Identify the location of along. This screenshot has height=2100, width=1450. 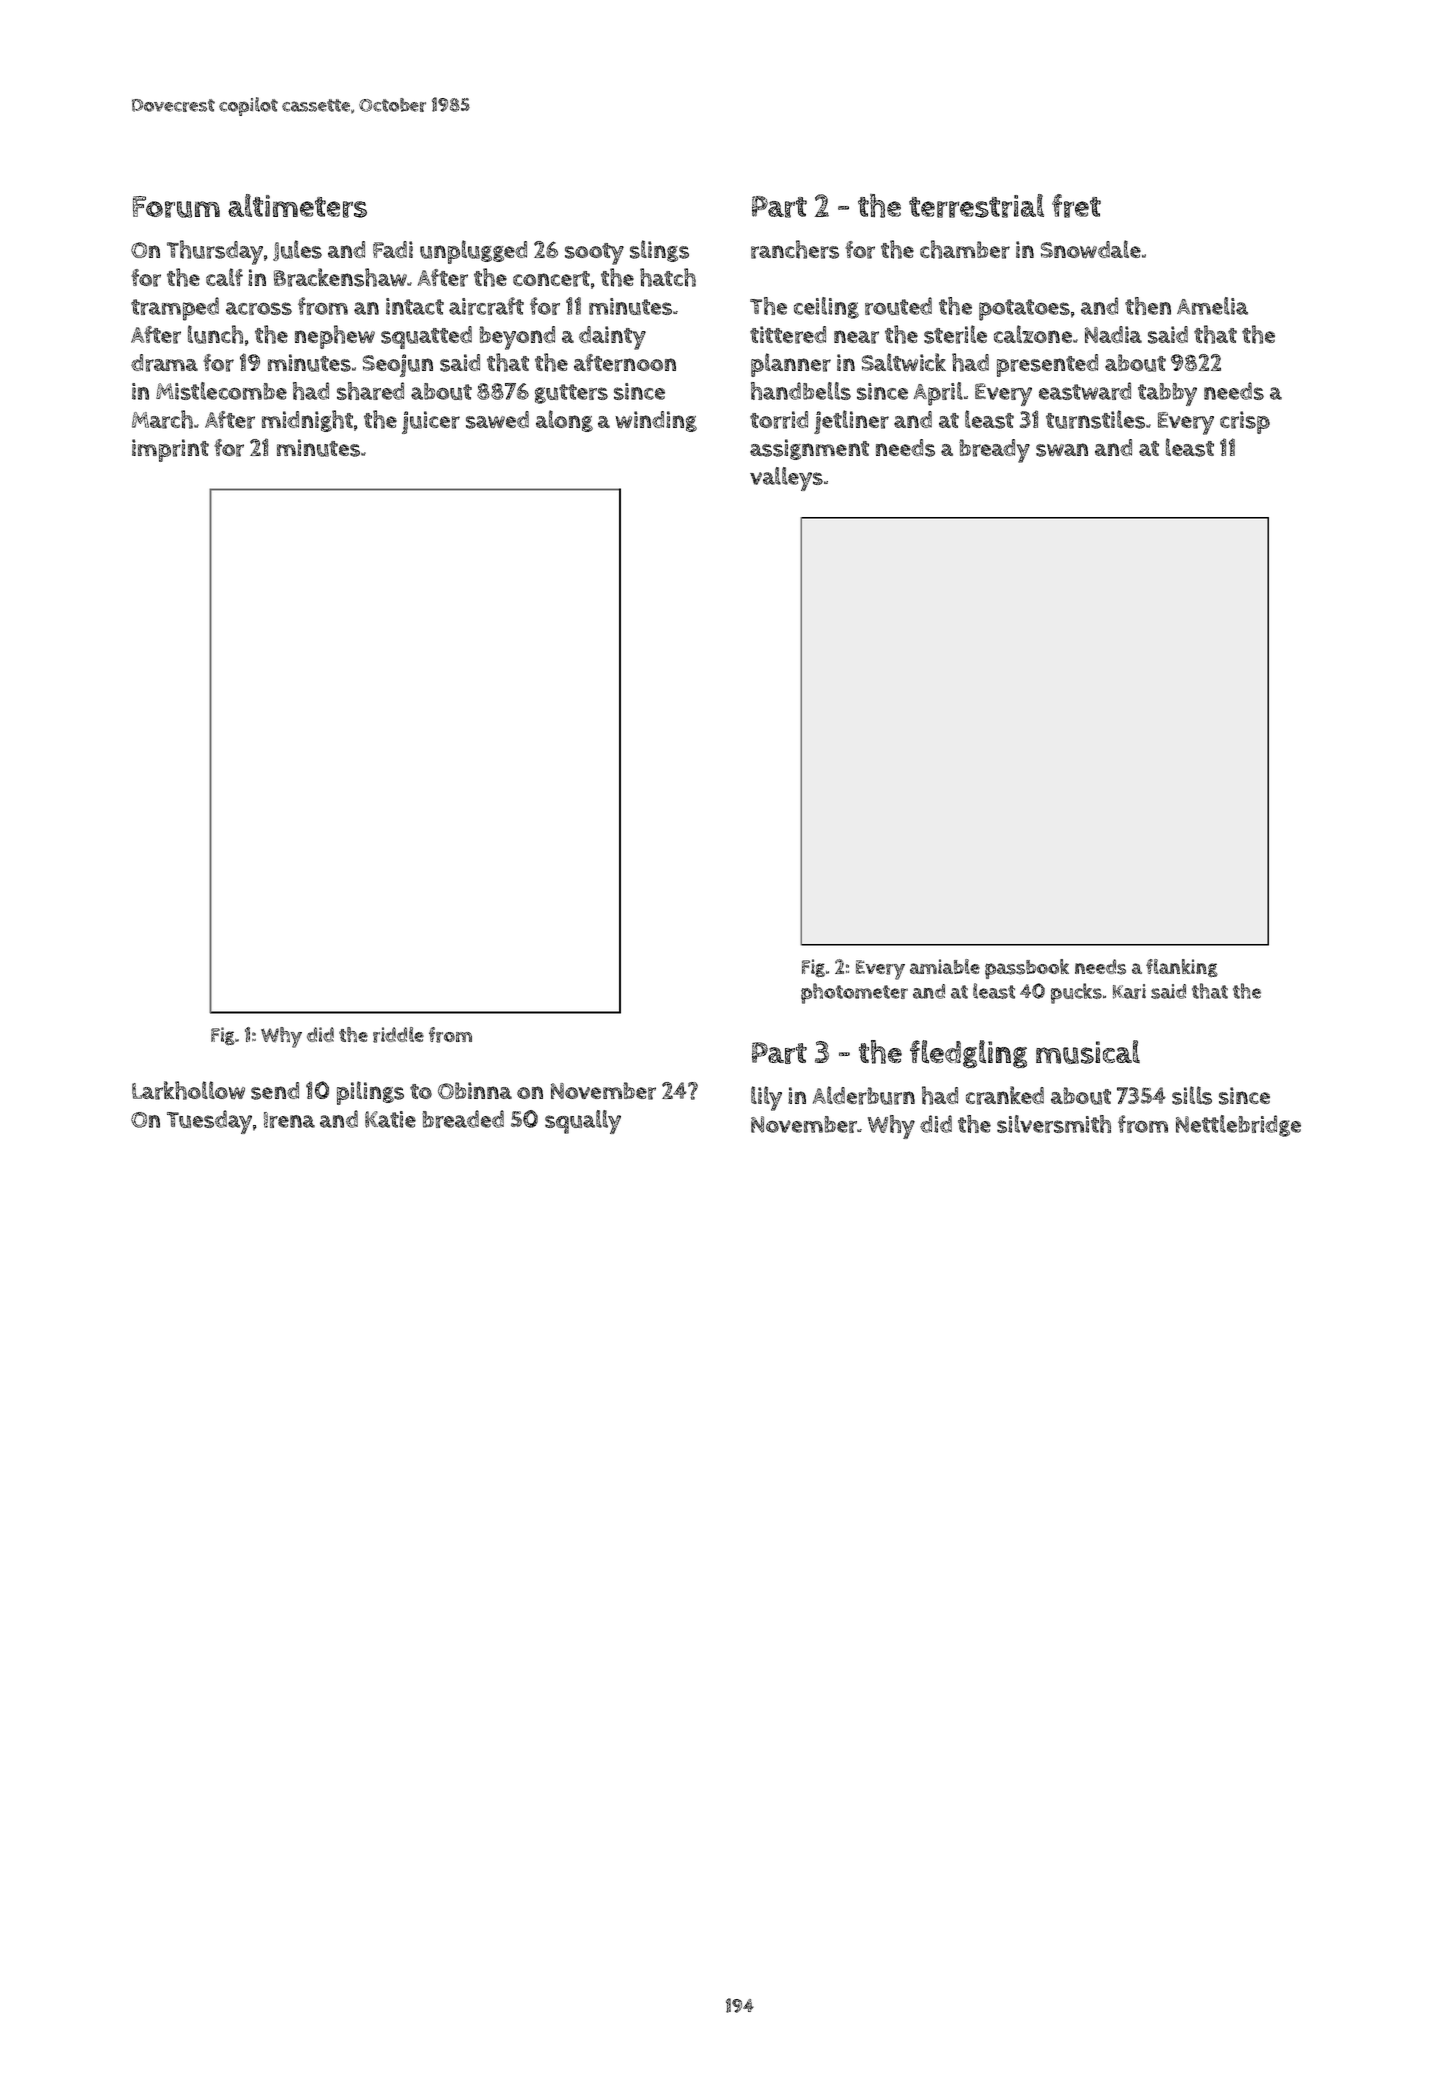
(564, 421).
